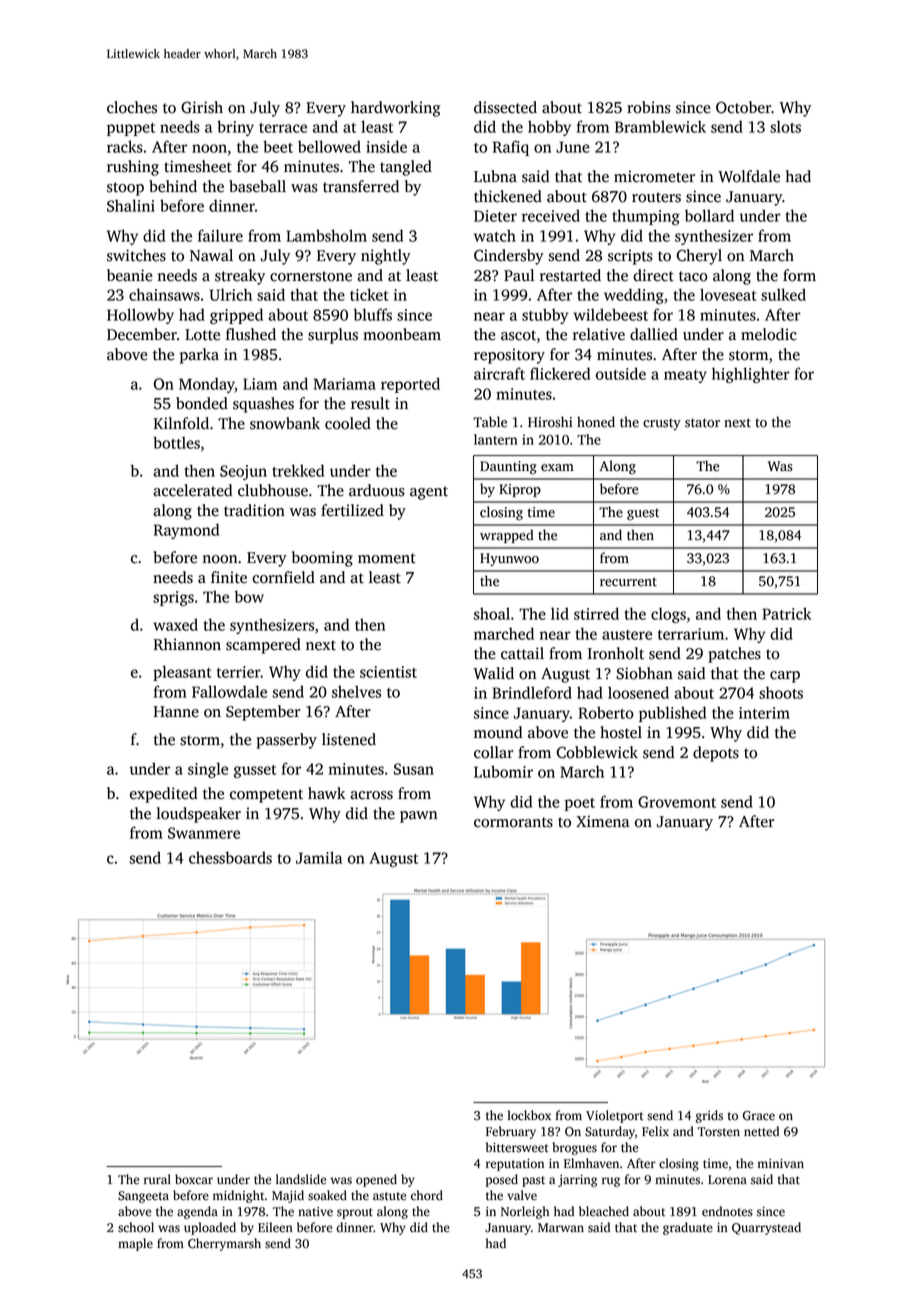 The image size is (924, 1308). I want to click on competent, so click(266, 796).
